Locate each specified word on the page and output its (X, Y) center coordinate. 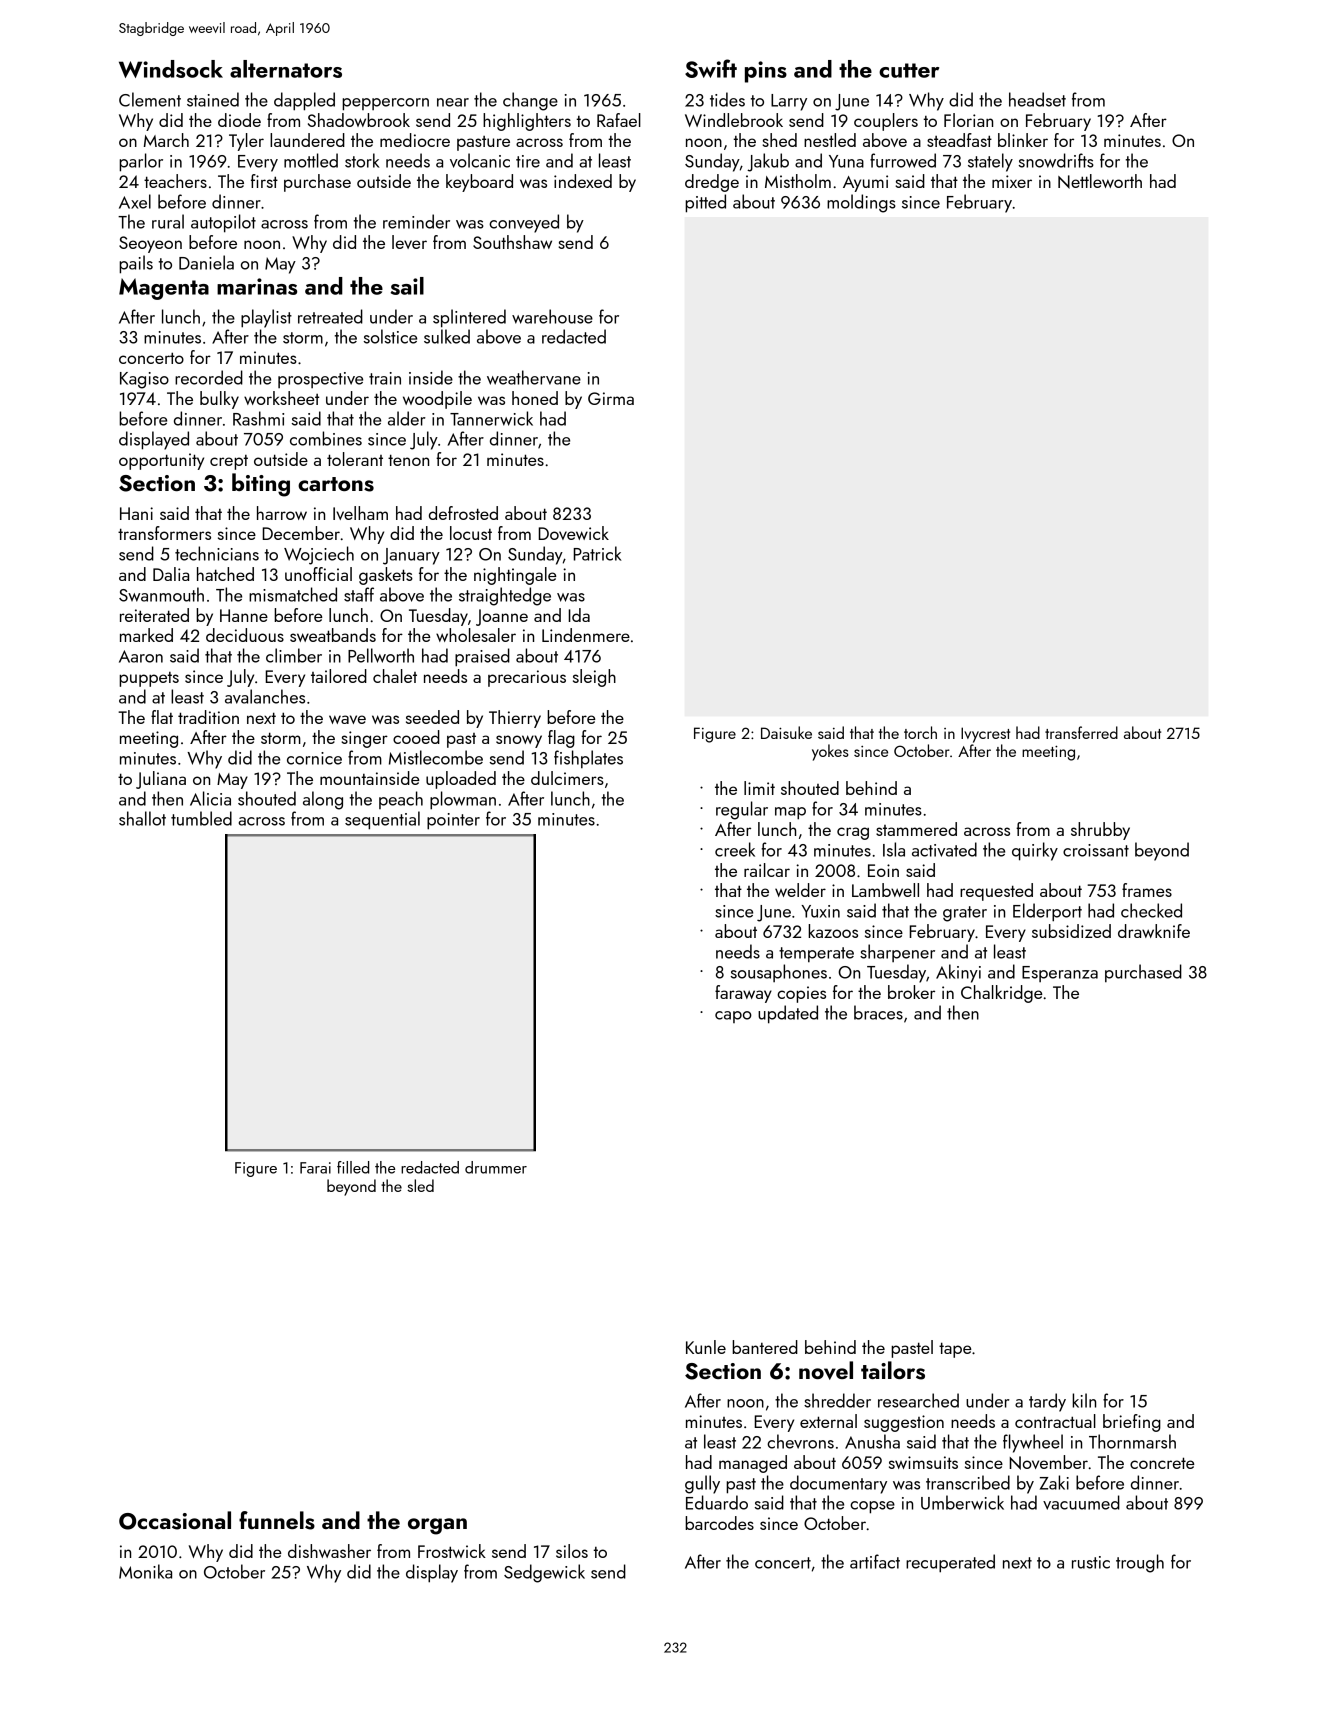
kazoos (833, 931)
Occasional (175, 1520)
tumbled (201, 818)
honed (535, 398)
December (301, 533)
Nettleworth (1100, 181)
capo (733, 1017)
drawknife (1154, 931)
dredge (712, 183)
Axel (135, 201)
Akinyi (958, 973)
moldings (861, 203)
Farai (315, 1168)
